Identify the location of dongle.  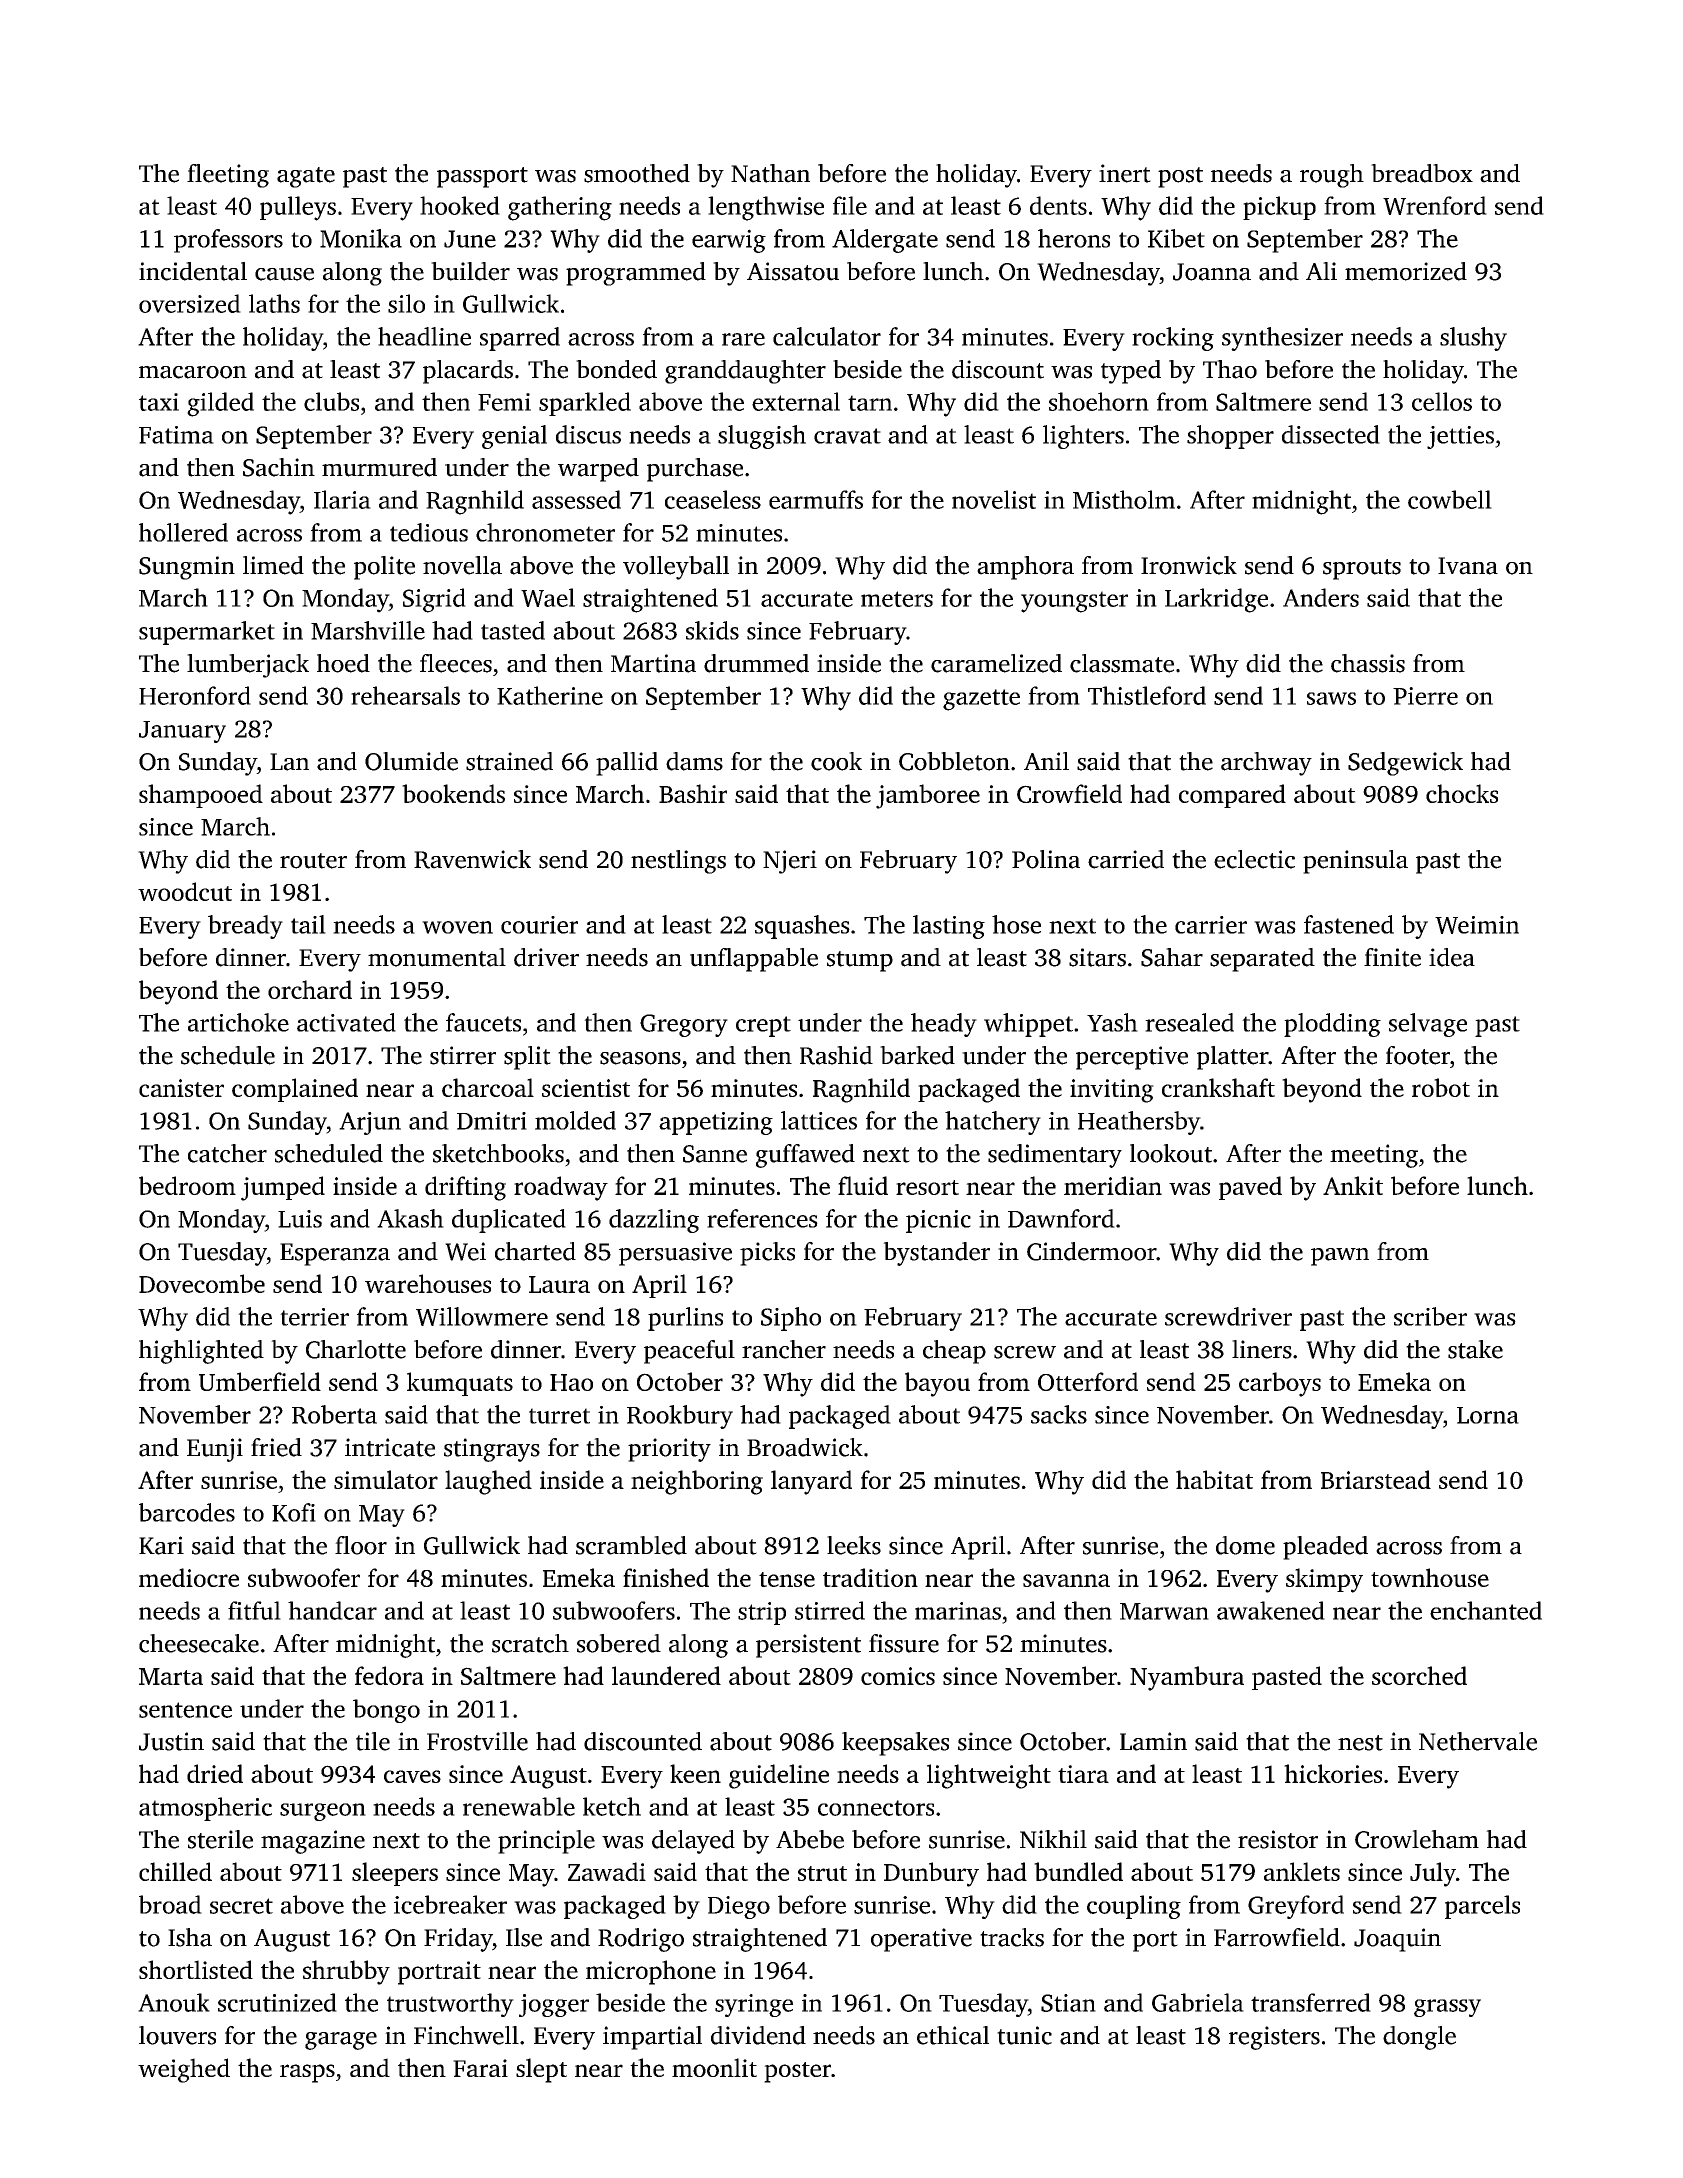
(1419, 2038).
